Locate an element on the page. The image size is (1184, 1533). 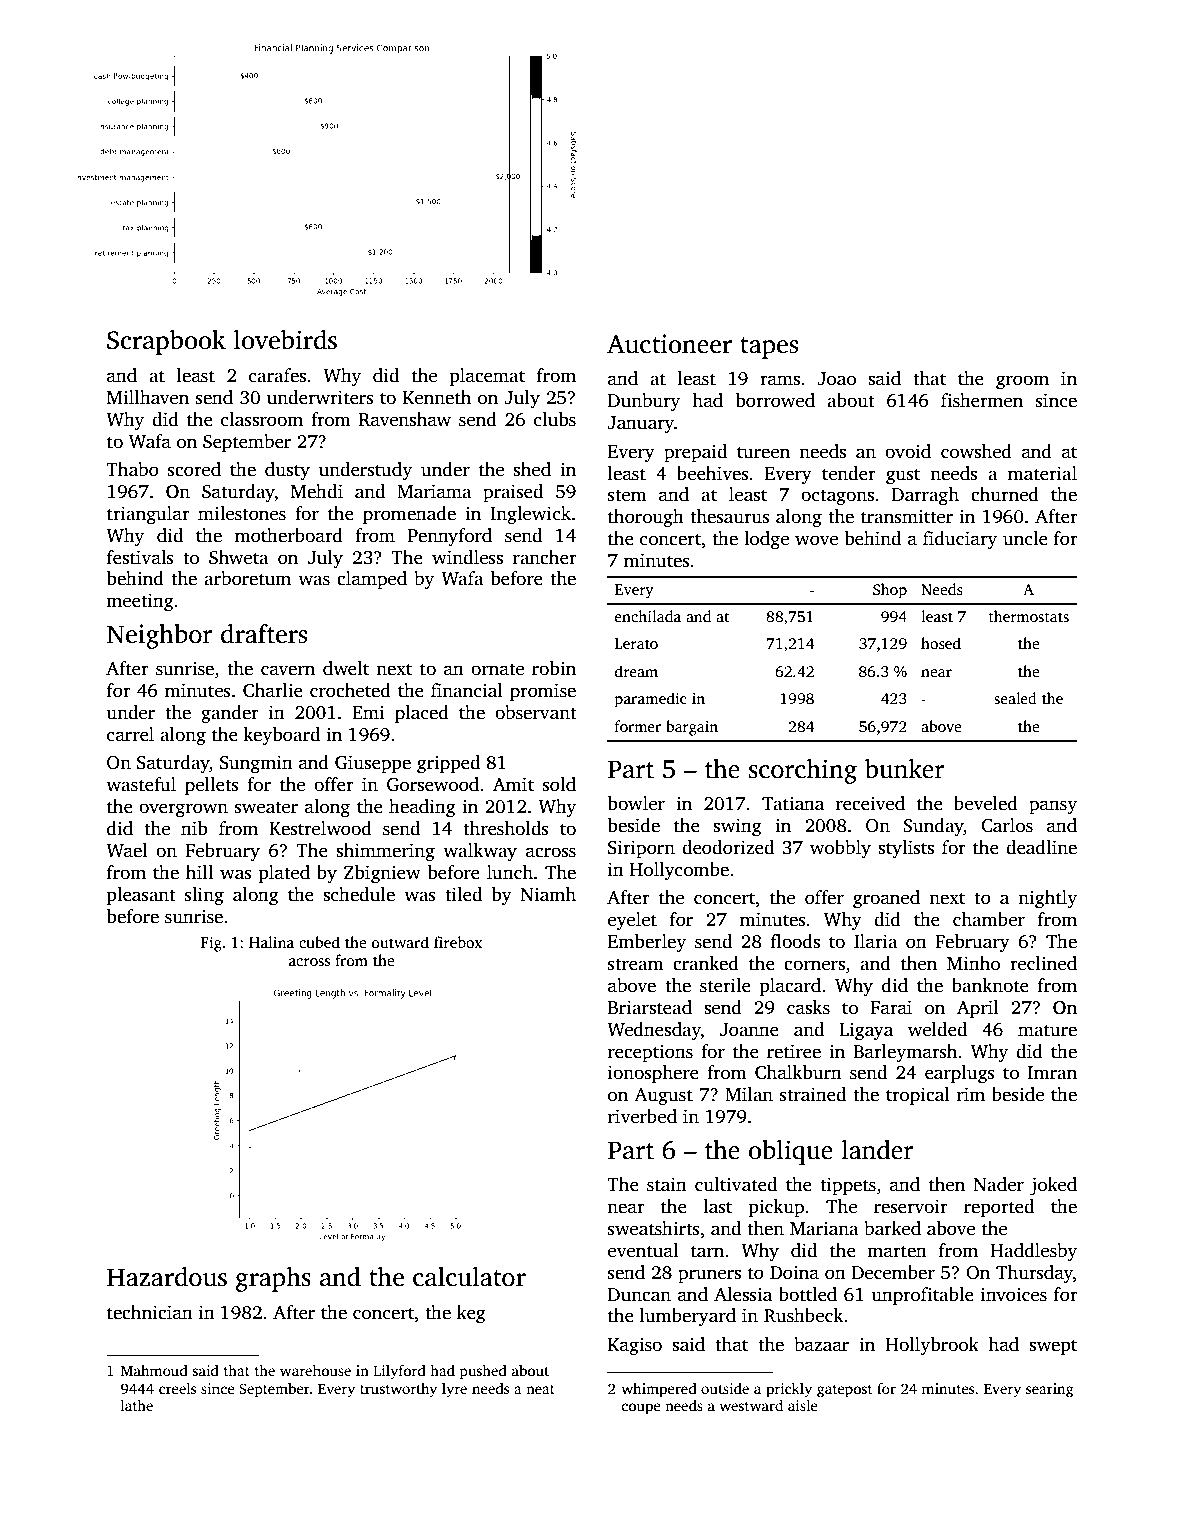
aisle is located at coordinates (803, 1405).
